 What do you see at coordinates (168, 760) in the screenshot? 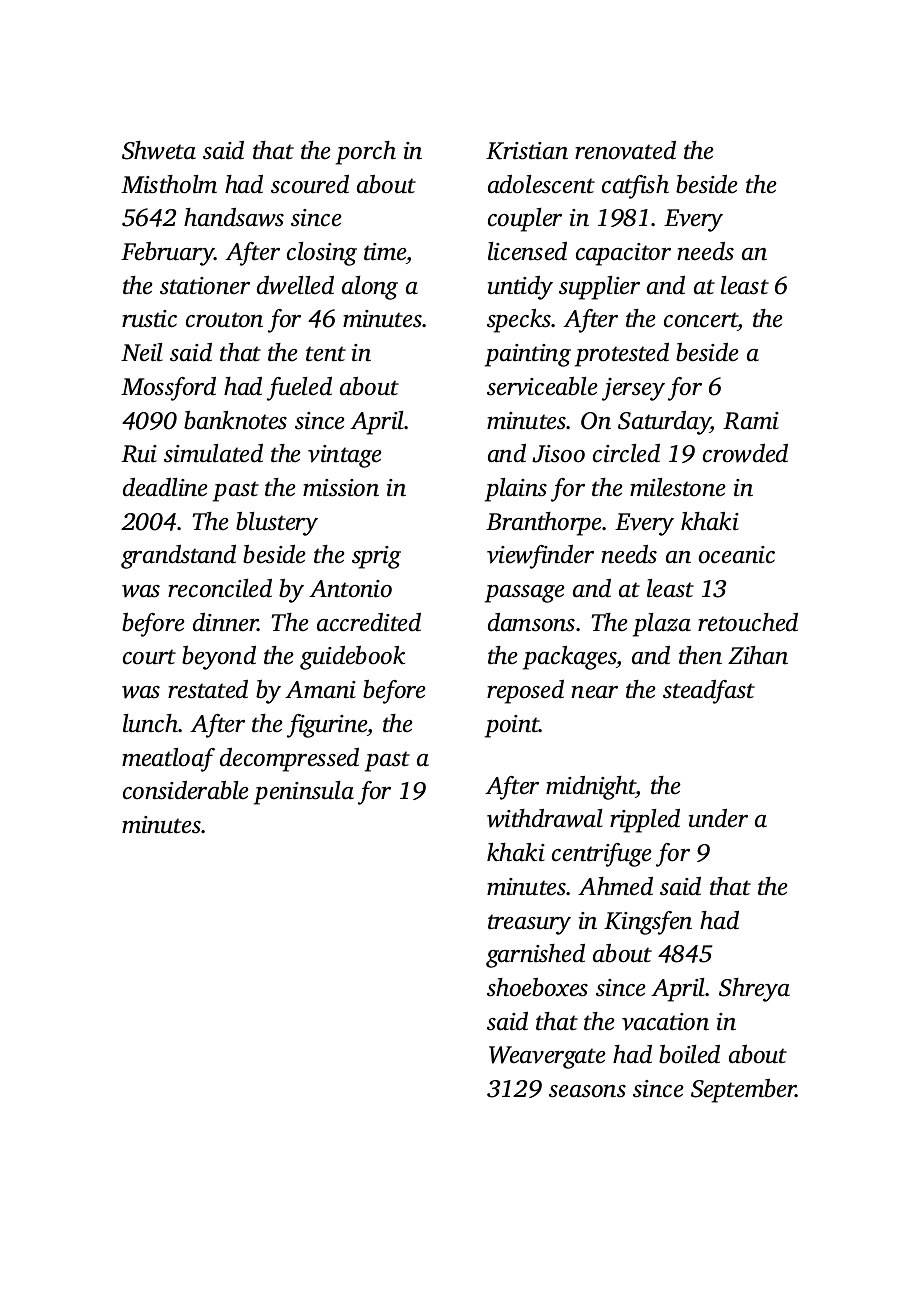
I see `meatloaf` at bounding box center [168, 760].
